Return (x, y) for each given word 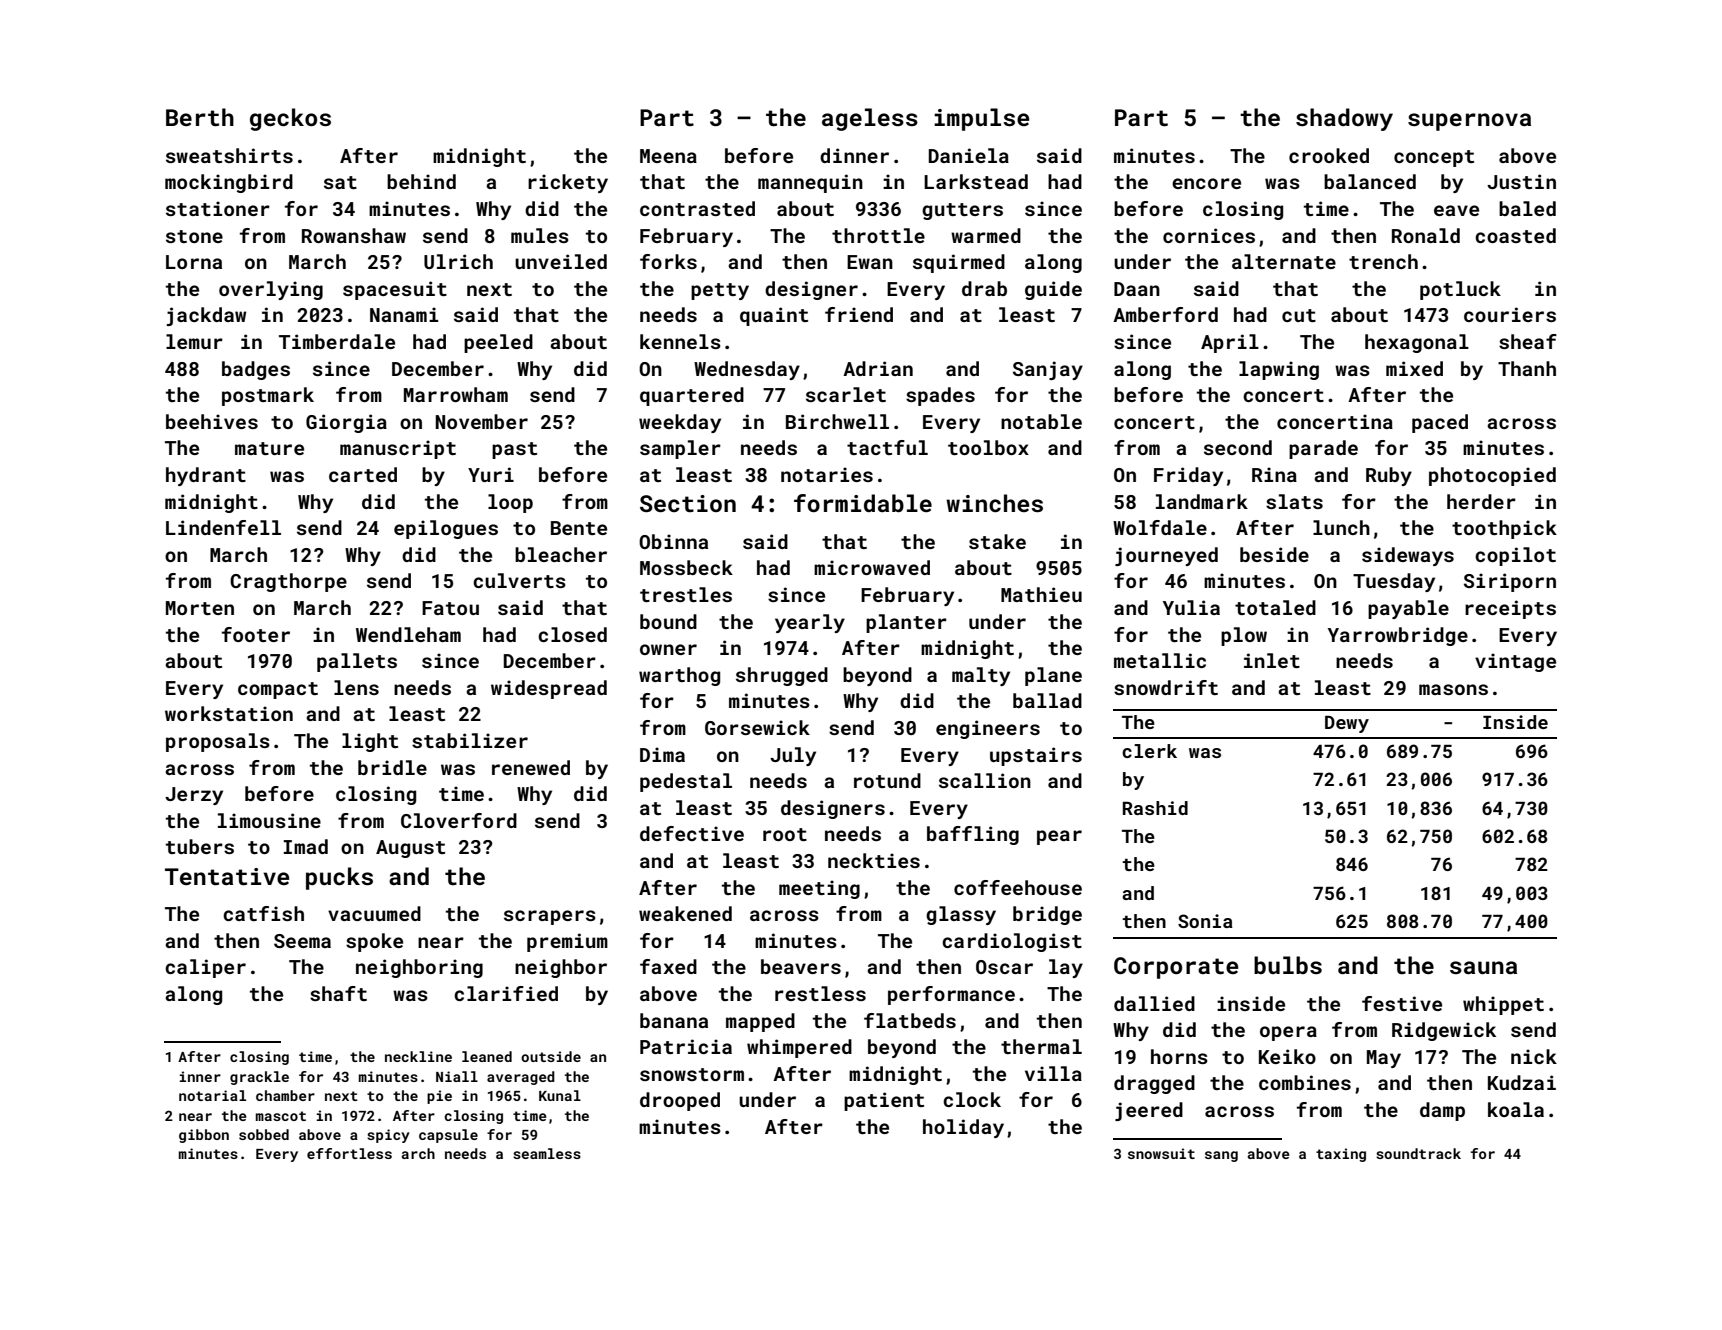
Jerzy (194, 796)
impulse (981, 119)
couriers (1510, 314)
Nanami (404, 314)
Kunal (560, 1095)
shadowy (1344, 119)
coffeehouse (1018, 887)
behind (421, 181)
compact (278, 690)
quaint (774, 316)
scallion (985, 780)
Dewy (1347, 724)
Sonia (1205, 921)
